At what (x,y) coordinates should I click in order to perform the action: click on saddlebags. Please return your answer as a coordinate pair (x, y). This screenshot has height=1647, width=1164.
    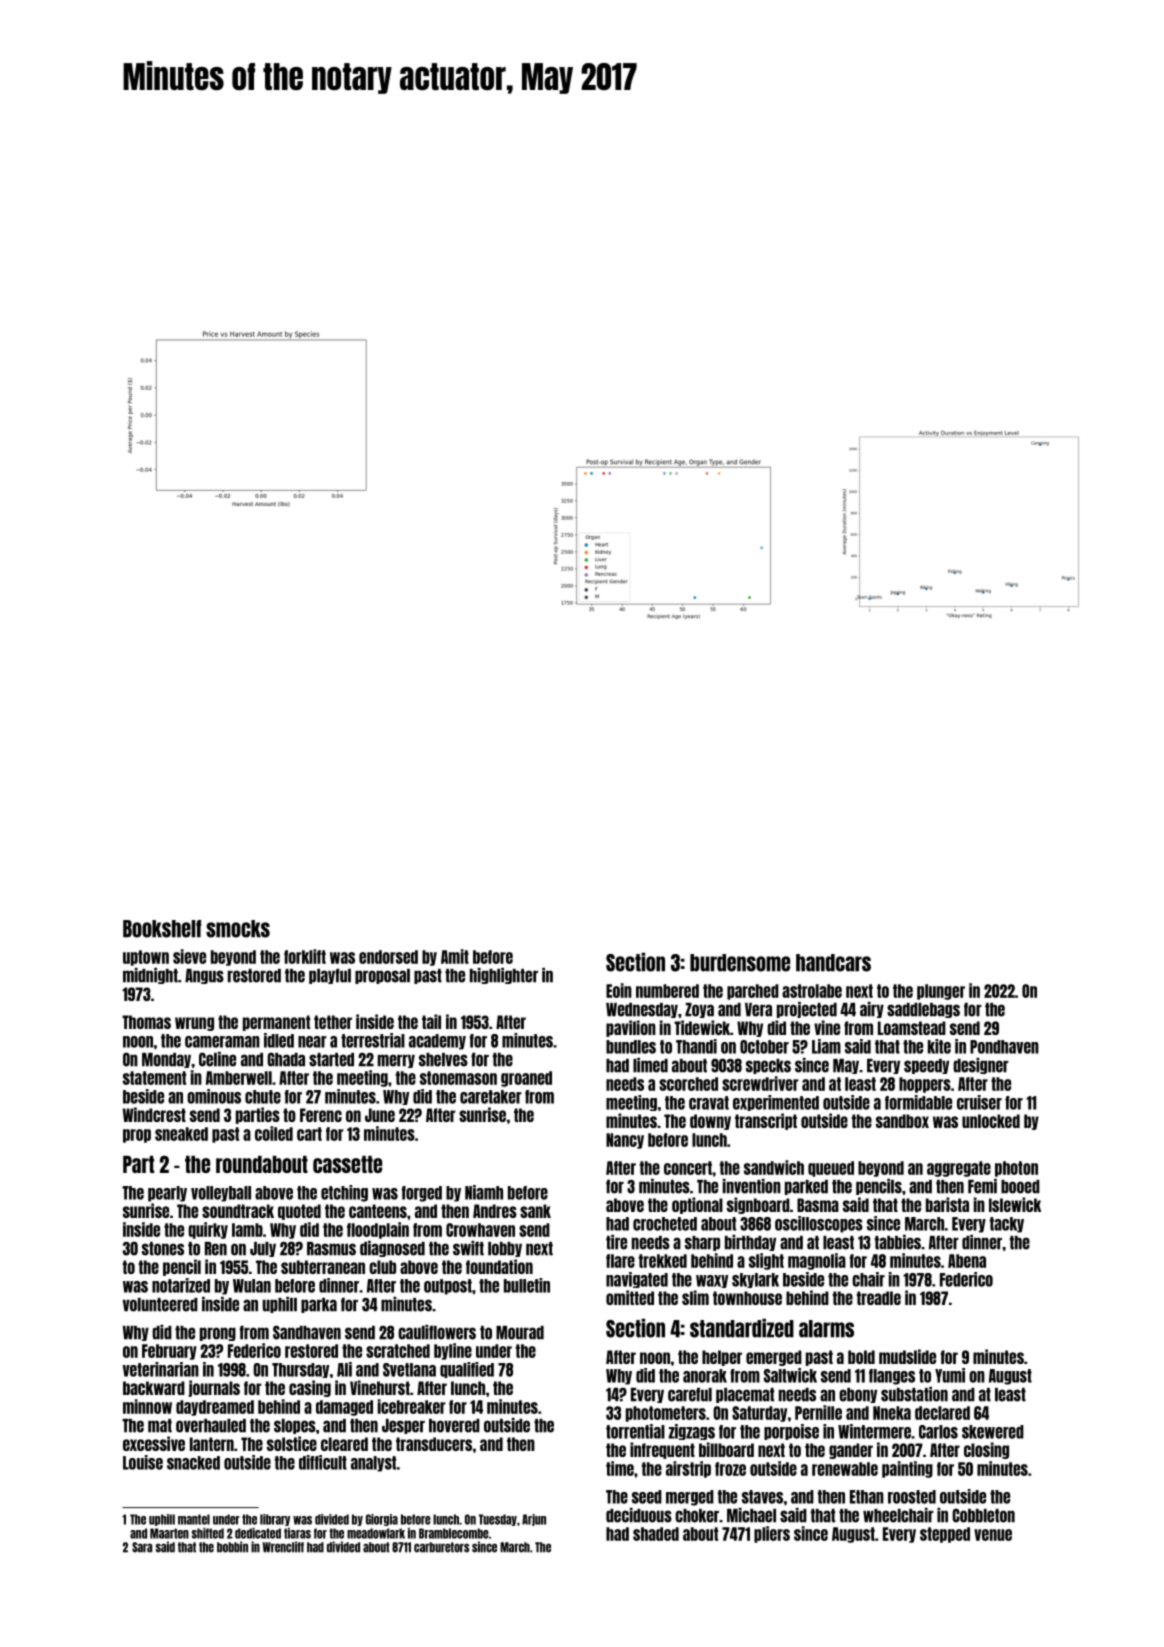
    Looking at the image, I should click on (923, 1010).
